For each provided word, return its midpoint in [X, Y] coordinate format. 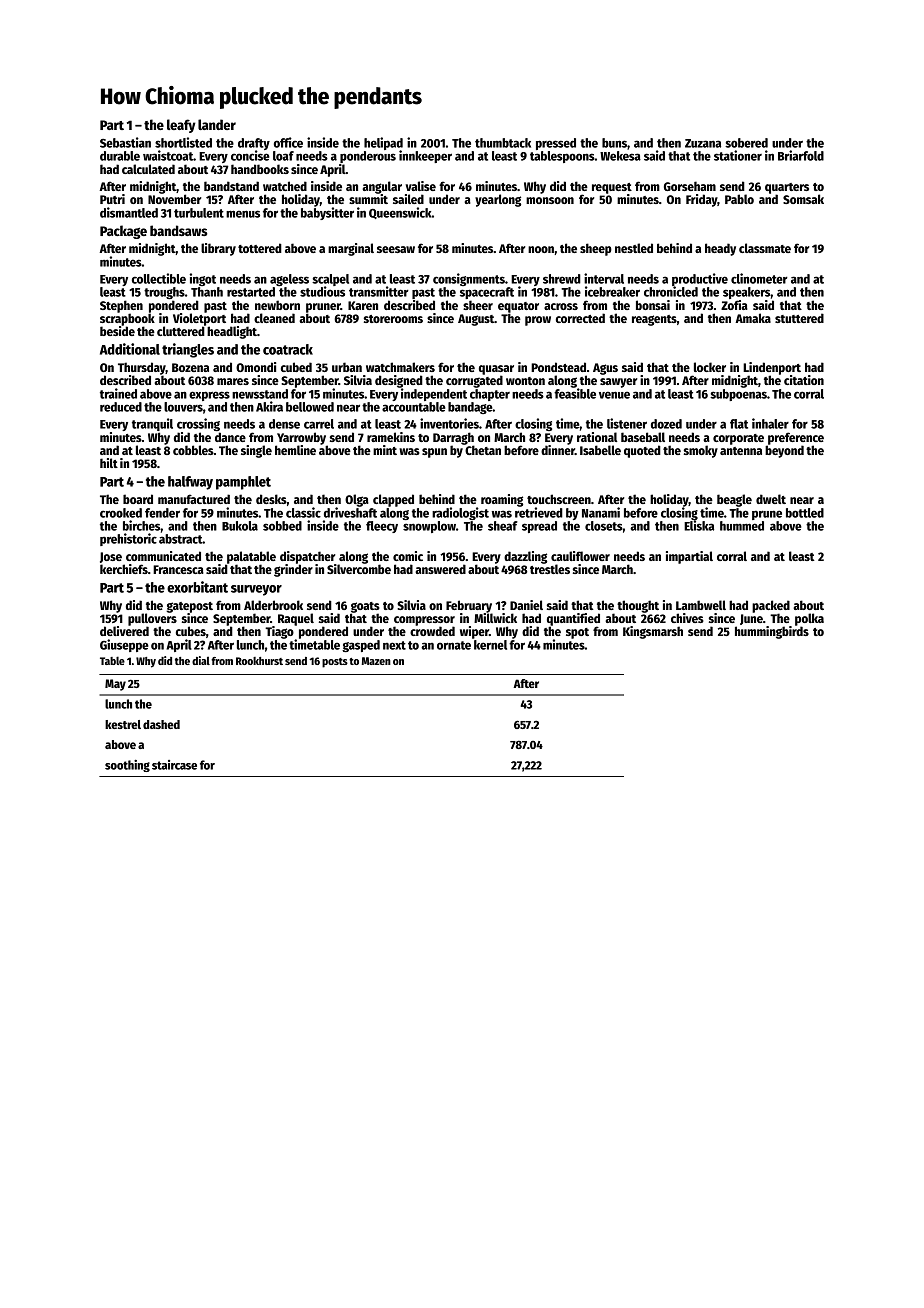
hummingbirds [772, 632]
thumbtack [503, 143]
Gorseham [690, 186]
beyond [784, 451]
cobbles [193, 450]
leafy [181, 126]
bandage [470, 408]
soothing [127, 766]
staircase [174, 765]
